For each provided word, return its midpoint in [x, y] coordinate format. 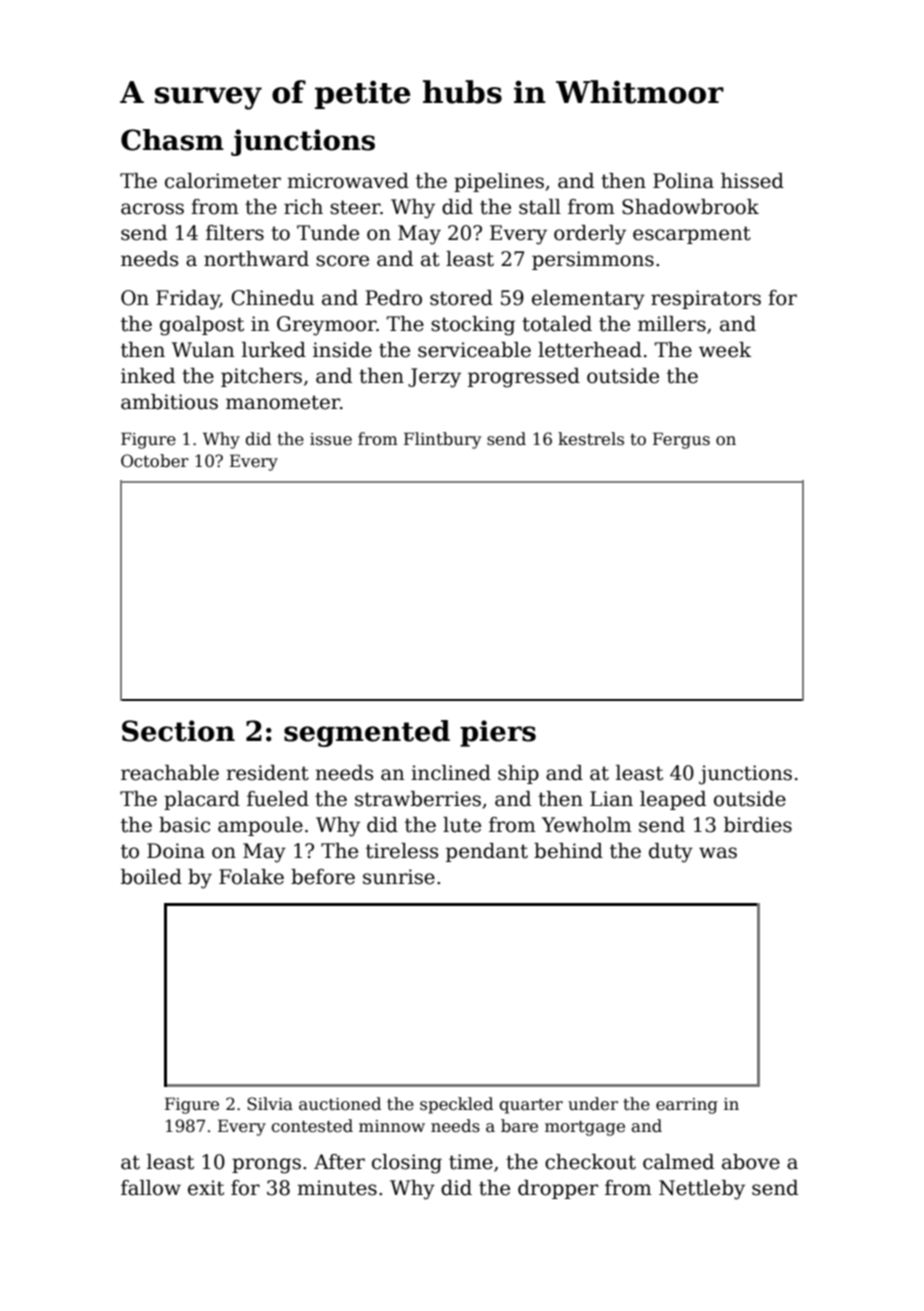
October [155, 461]
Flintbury [442, 440]
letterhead [590, 350]
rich [303, 207]
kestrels [591, 439]
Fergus [681, 440]
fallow [151, 1188]
